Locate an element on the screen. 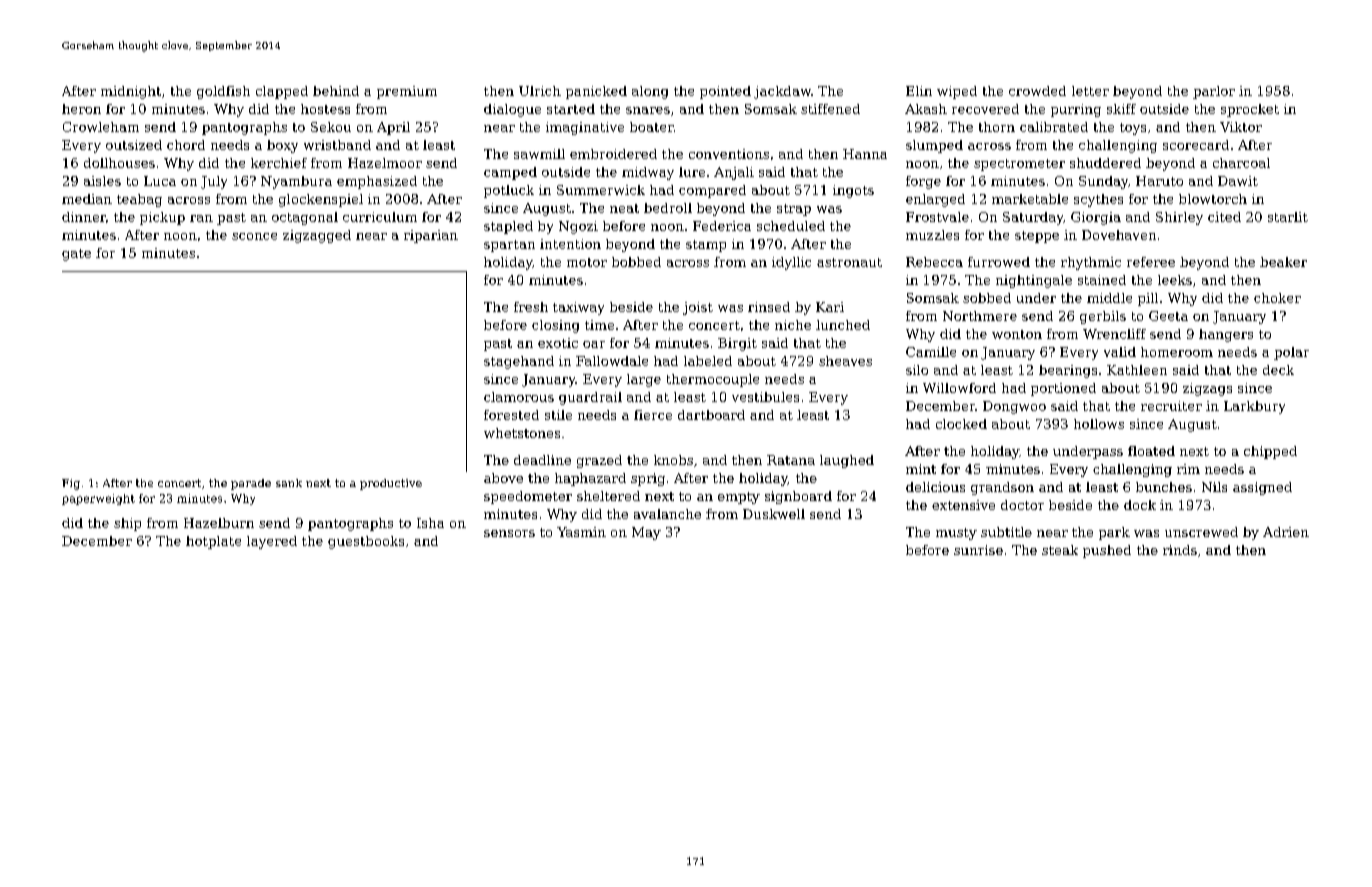  time is located at coordinates (599, 325).
